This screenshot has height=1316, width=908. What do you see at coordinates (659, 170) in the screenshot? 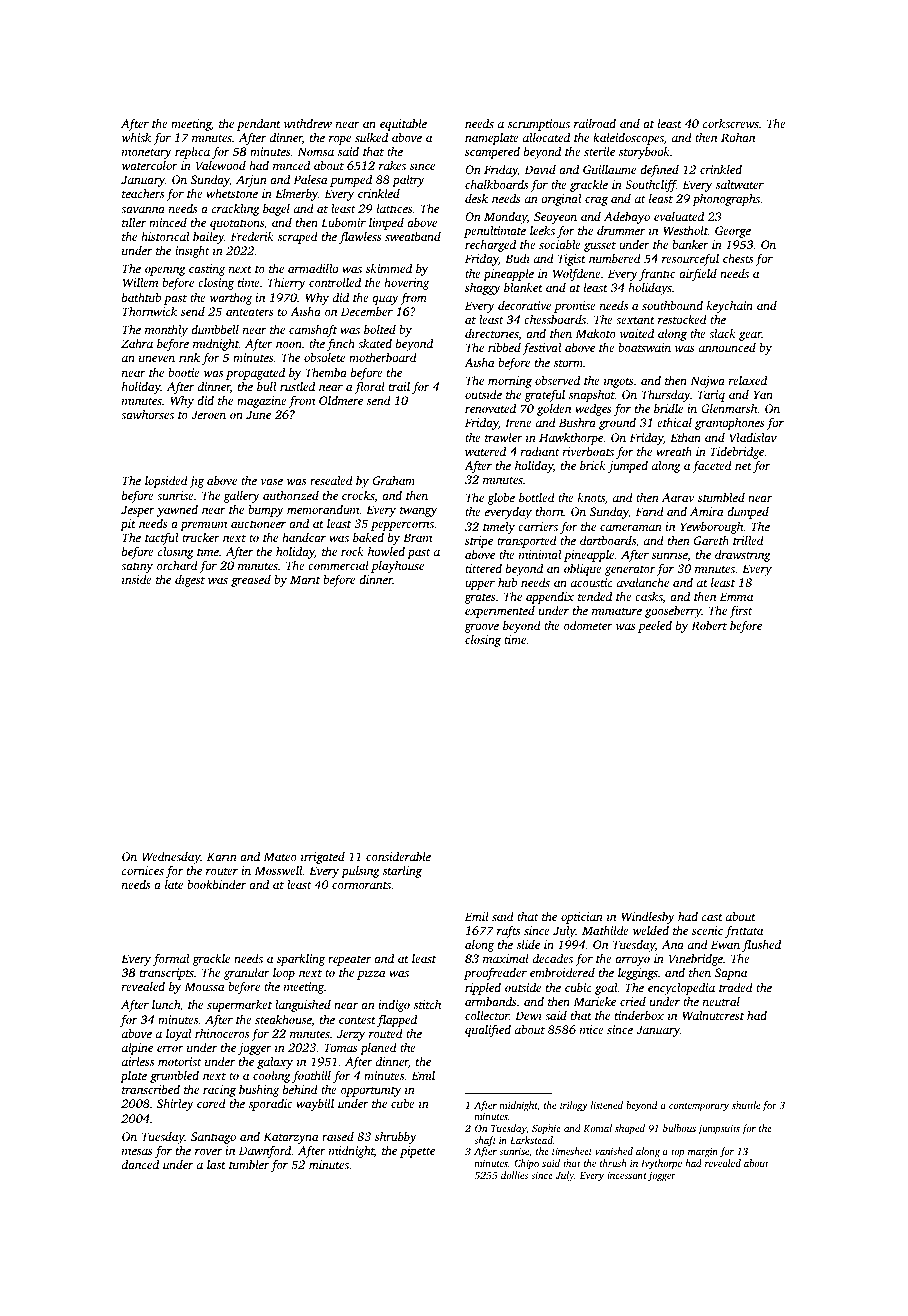
I see `defined` at bounding box center [659, 170].
